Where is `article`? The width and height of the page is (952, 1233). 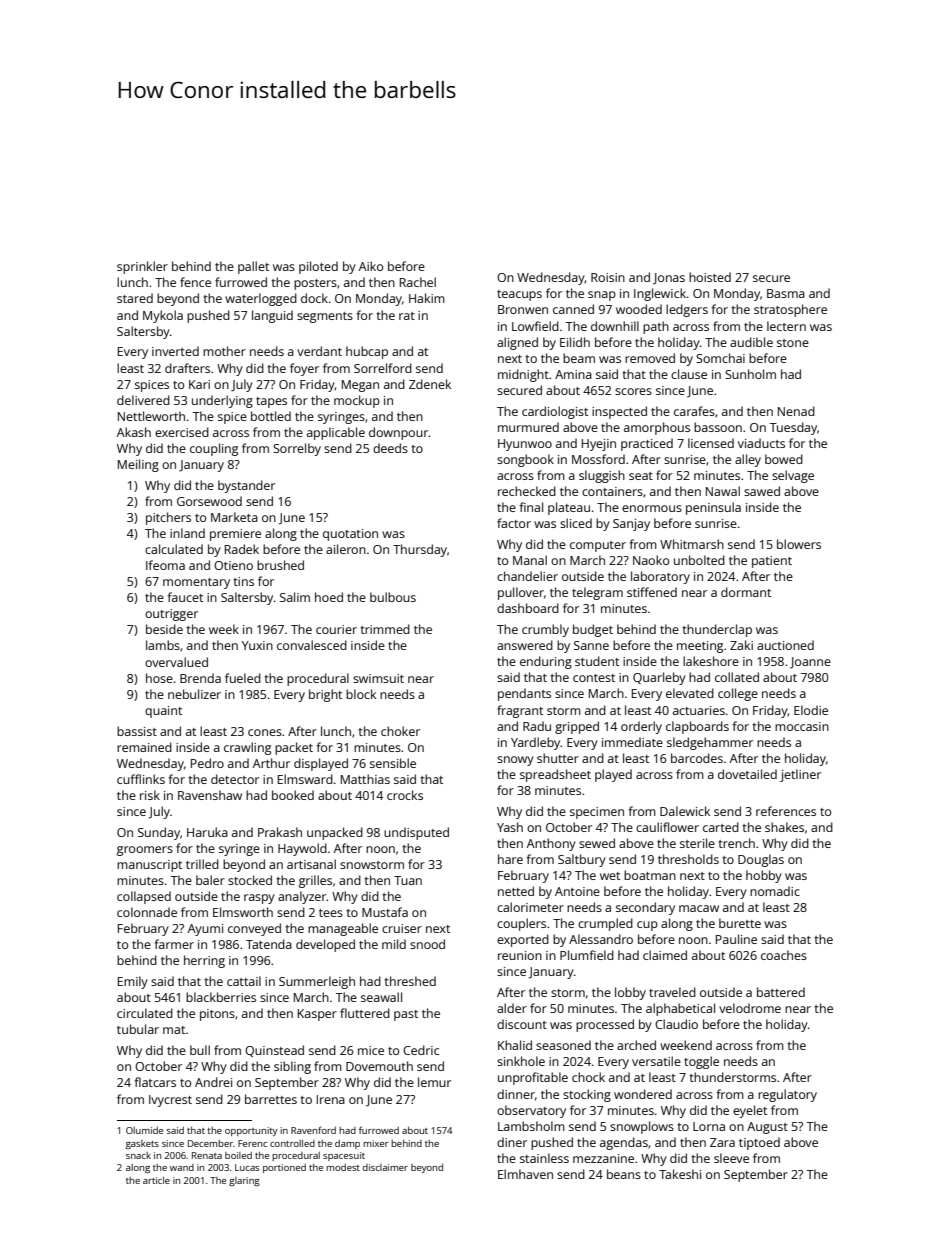
article is located at coordinates (156, 1180).
